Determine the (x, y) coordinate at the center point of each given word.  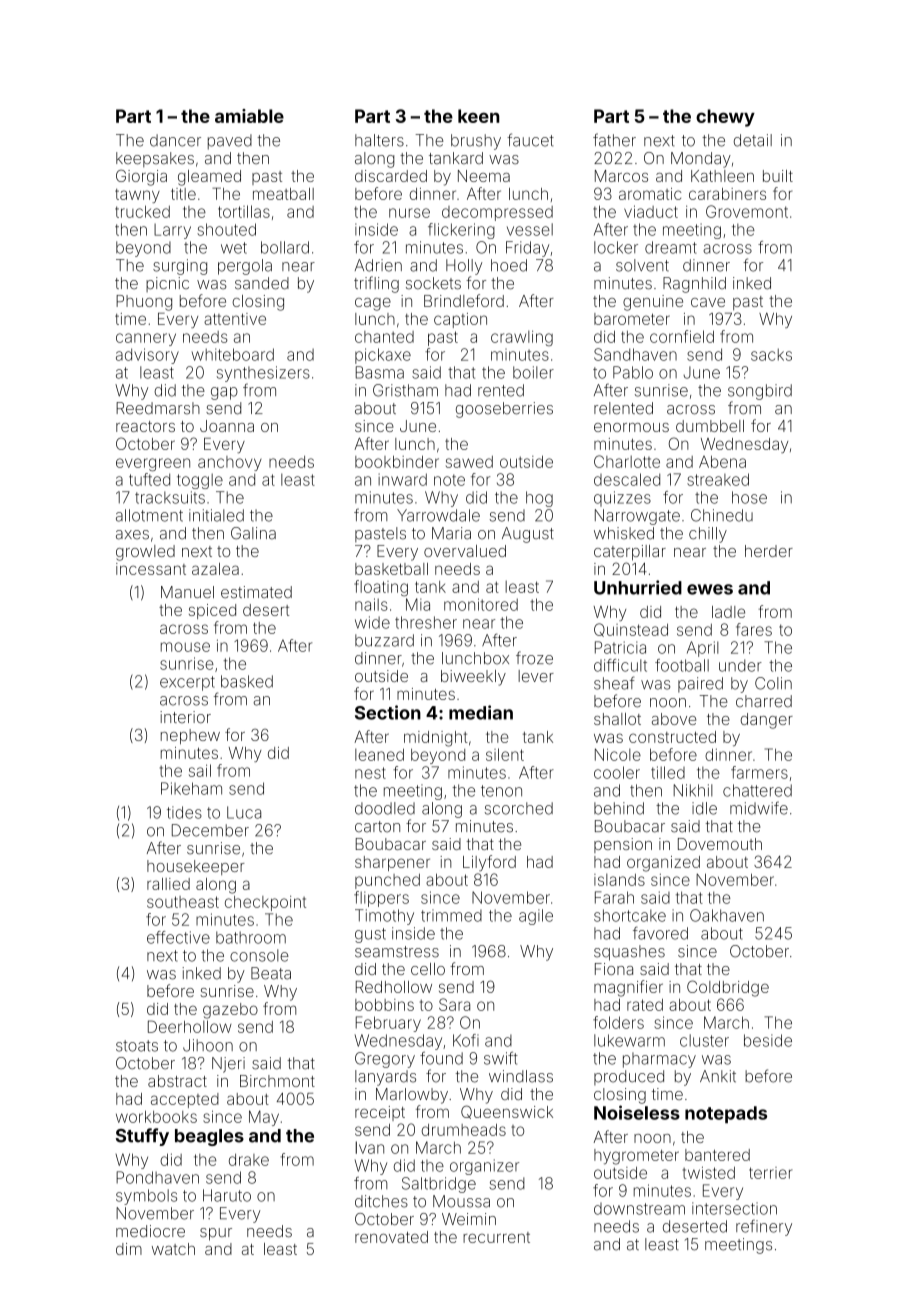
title (183, 194)
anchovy (230, 463)
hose (749, 497)
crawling (522, 338)
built (778, 176)
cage (373, 304)
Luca (244, 812)
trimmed (451, 915)
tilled (668, 772)
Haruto (227, 1195)
